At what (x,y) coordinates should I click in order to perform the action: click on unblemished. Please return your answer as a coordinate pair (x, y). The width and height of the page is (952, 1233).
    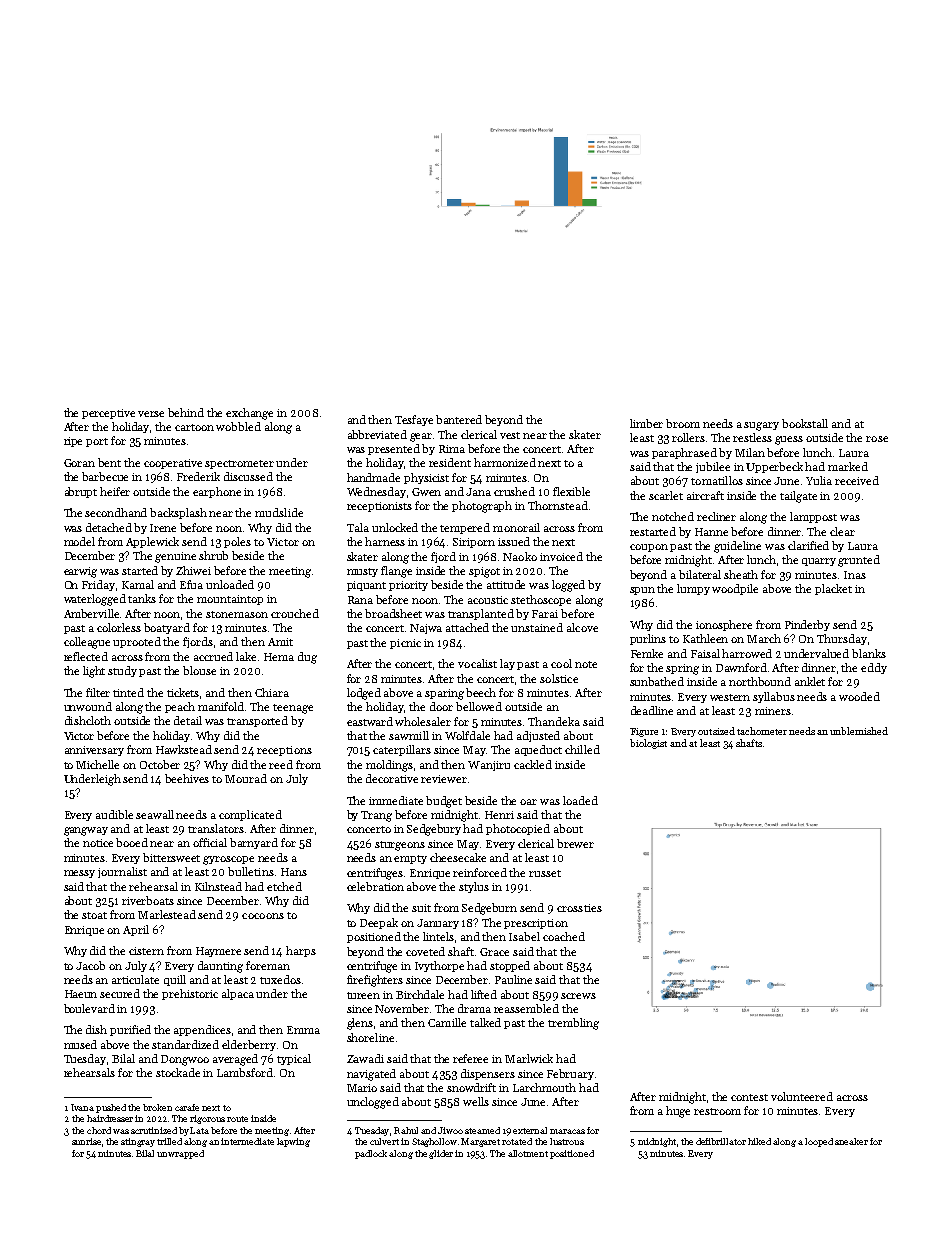
    Looking at the image, I should click on (859, 731).
